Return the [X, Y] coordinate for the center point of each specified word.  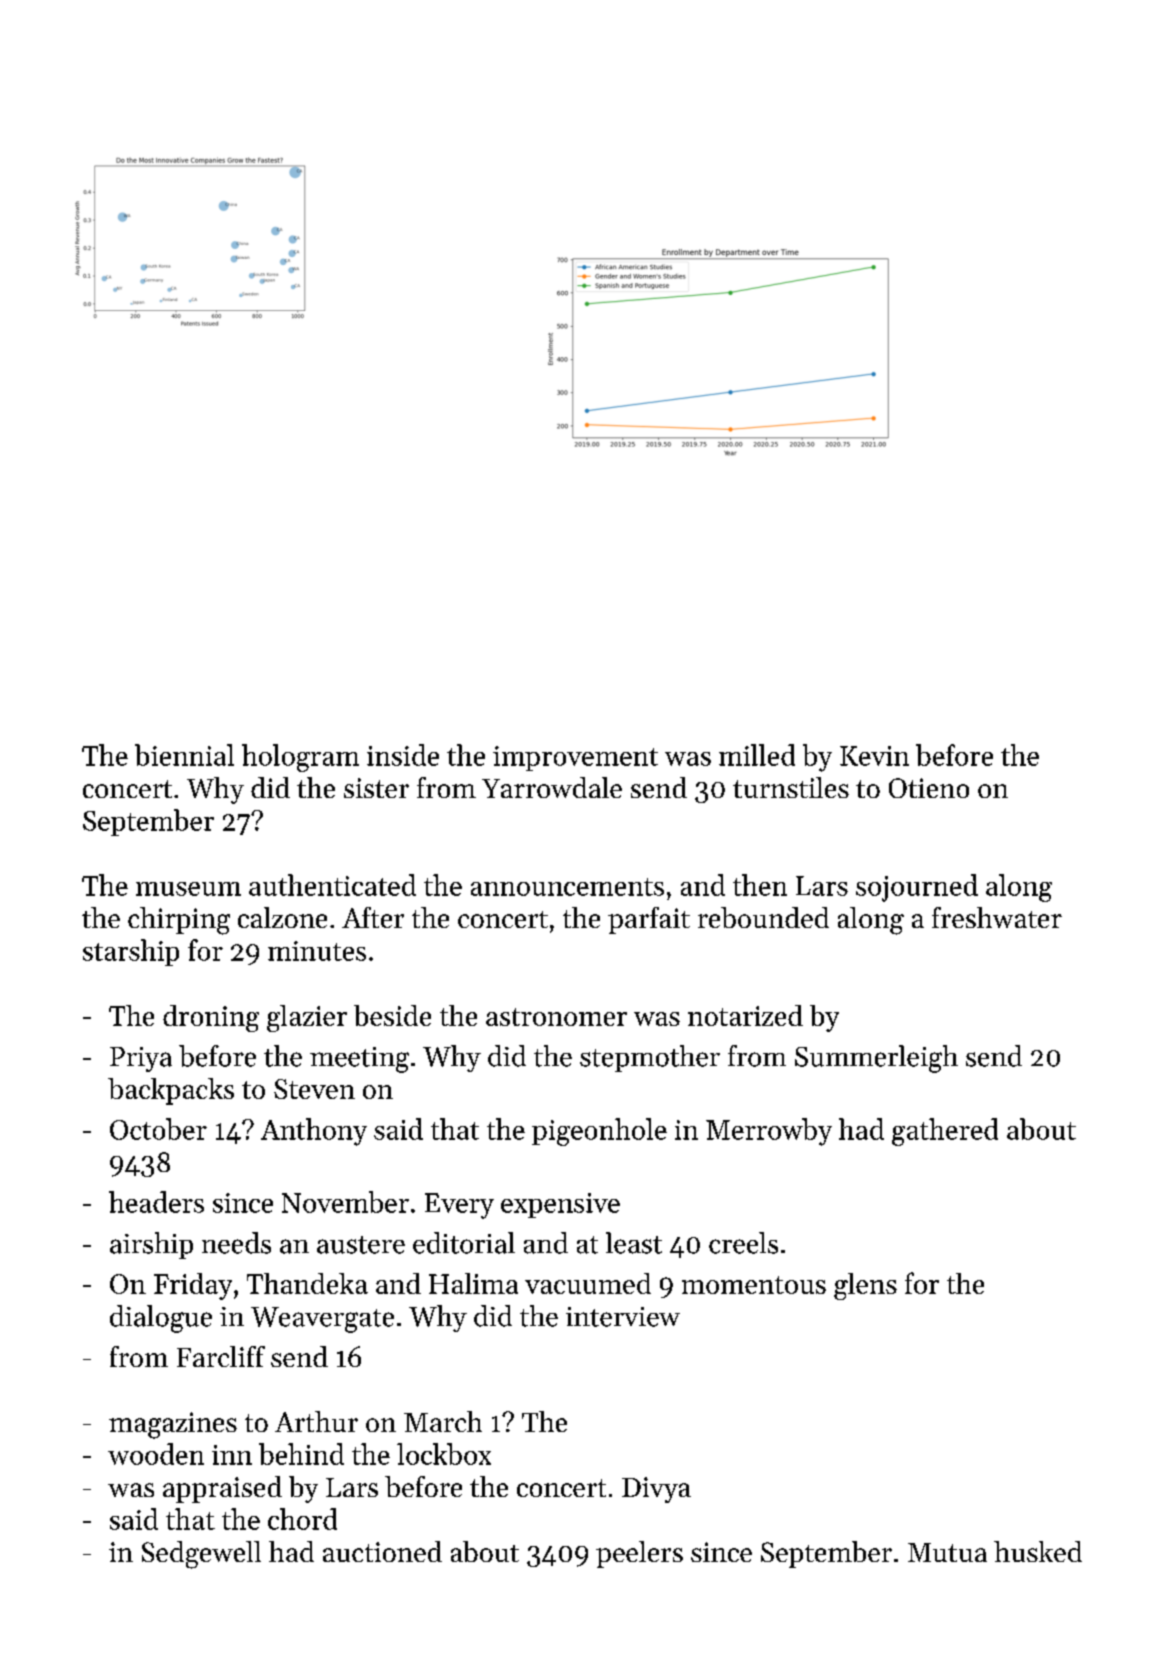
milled [757, 755]
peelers [639, 1554]
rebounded [763, 917]
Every [459, 1206]
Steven [314, 1089]
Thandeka [307, 1283]
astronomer [556, 1017]
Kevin [874, 756]
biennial [184, 755]
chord [302, 1519]
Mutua [947, 1552]
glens [865, 1286]
